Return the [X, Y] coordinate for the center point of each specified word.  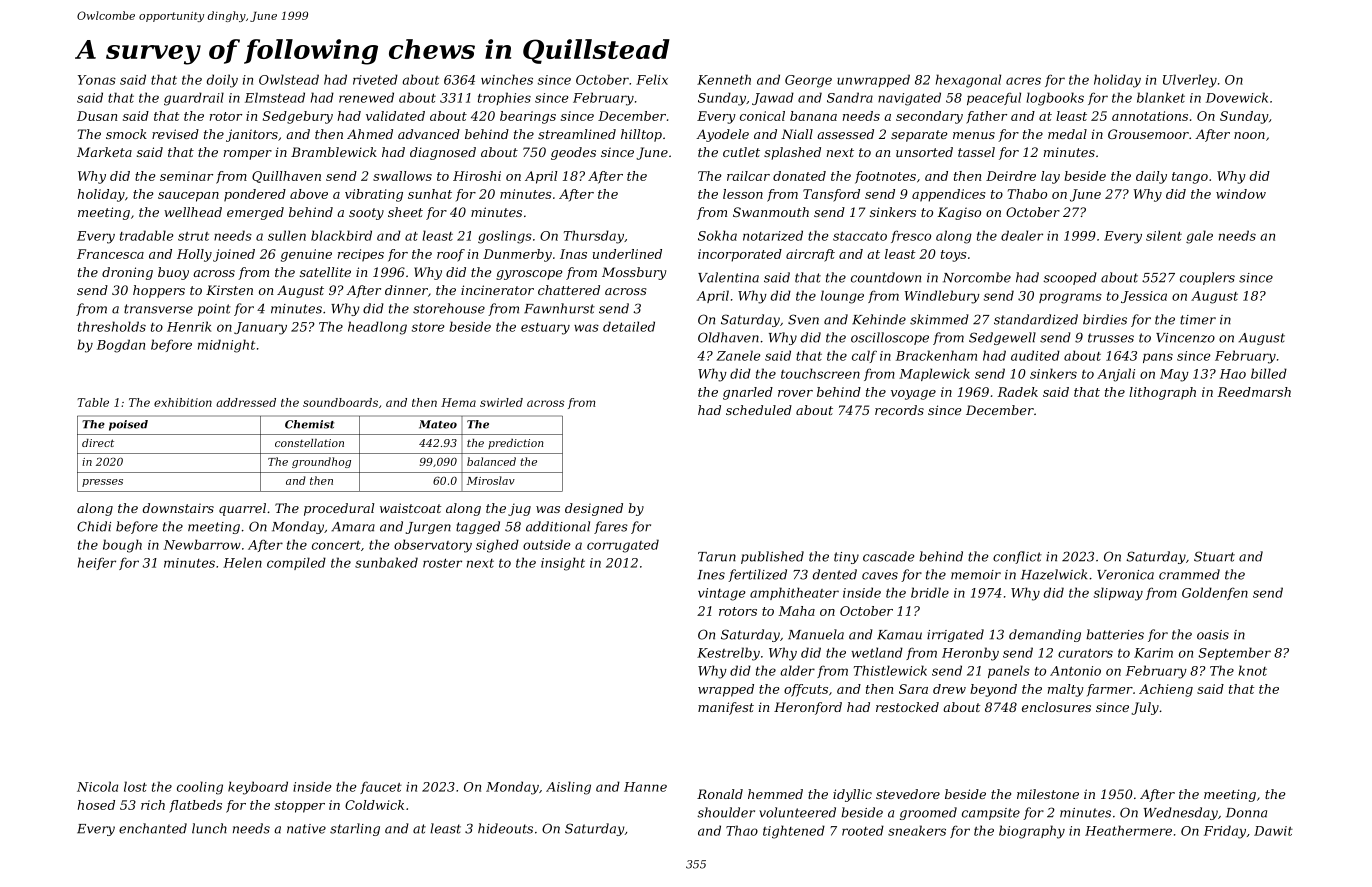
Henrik [189, 326]
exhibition [183, 402]
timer [1198, 320]
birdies [1105, 319]
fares [611, 527]
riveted [375, 79]
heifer [97, 563]
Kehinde [879, 319]
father [986, 117]
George [808, 81]
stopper [300, 807]
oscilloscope [890, 338]
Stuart [1214, 556]
